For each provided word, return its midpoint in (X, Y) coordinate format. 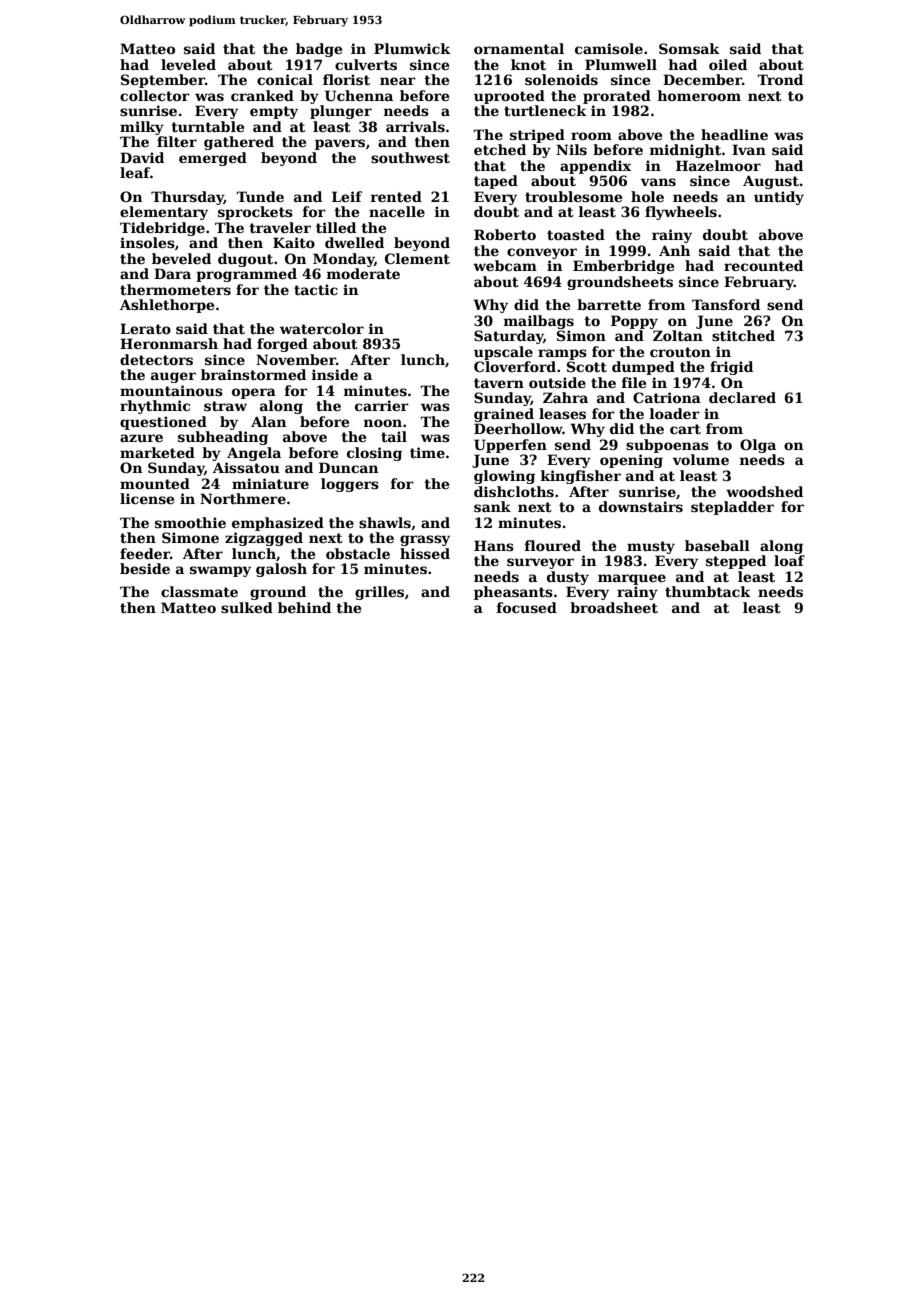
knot (528, 64)
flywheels (681, 213)
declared (742, 397)
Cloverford (515, 366)
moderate (363, 273)
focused (527, 607)
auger (173, 377)
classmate (199, 591)
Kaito (294, 242)
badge (319, 50)
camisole (609, 48)
